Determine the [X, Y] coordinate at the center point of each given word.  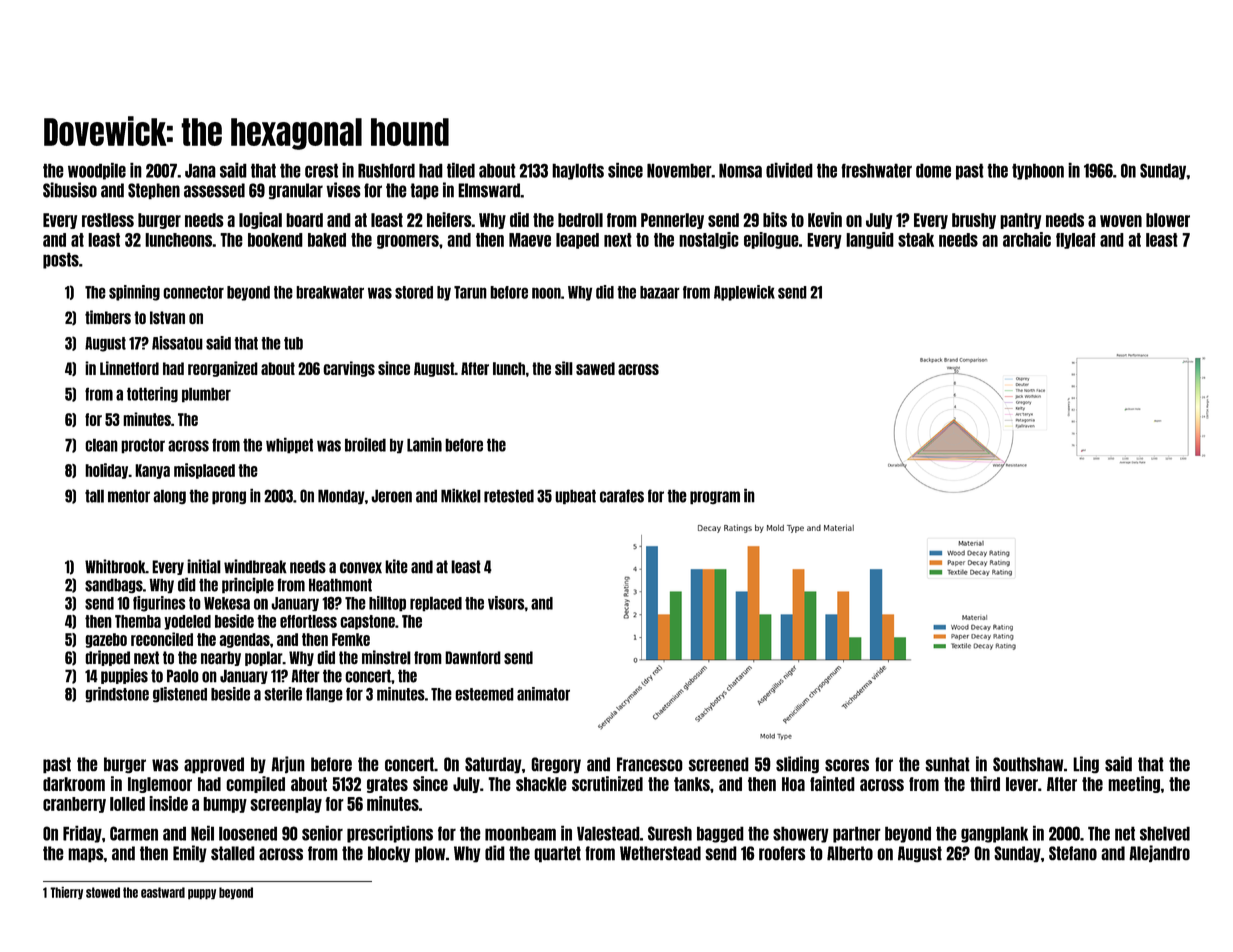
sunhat [947, 764]
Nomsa [740, 170]
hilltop [387, 604]
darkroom [74, 784]
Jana [200, 170]
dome [933, 170]
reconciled [162, 639]
